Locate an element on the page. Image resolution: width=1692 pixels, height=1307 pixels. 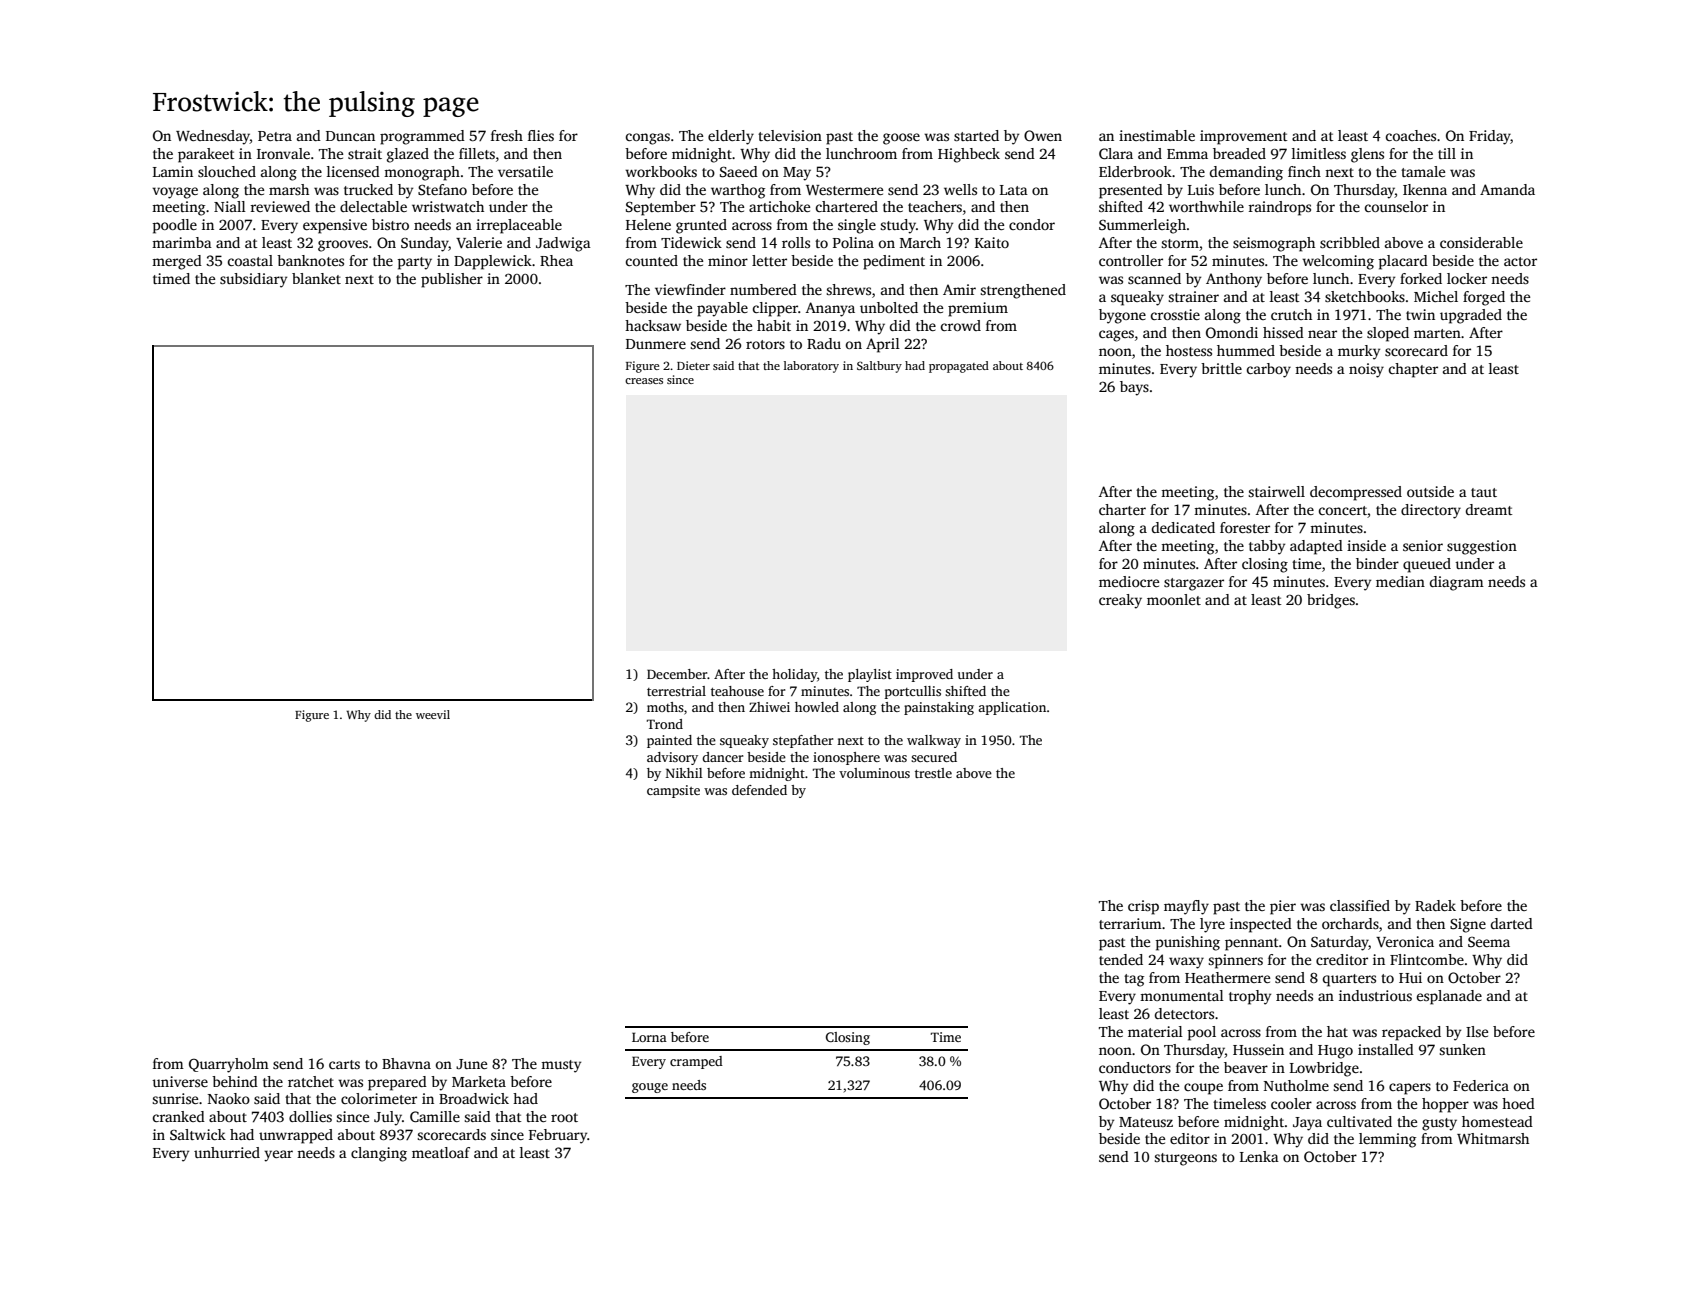
February is located at coordinates (558, 1136).
